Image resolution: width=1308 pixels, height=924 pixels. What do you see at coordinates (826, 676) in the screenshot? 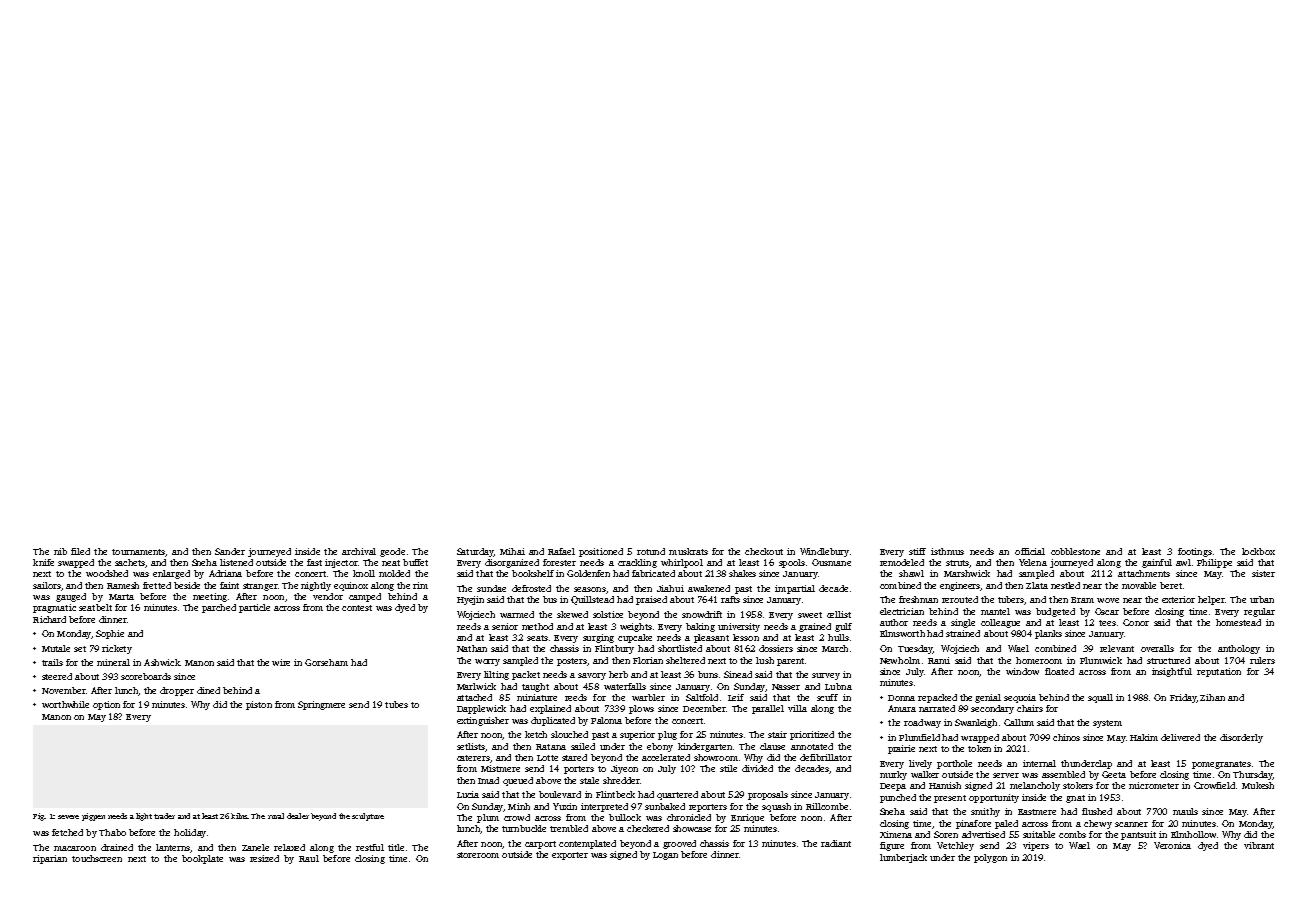
I see `survey` at bounding box center [826, 676].
